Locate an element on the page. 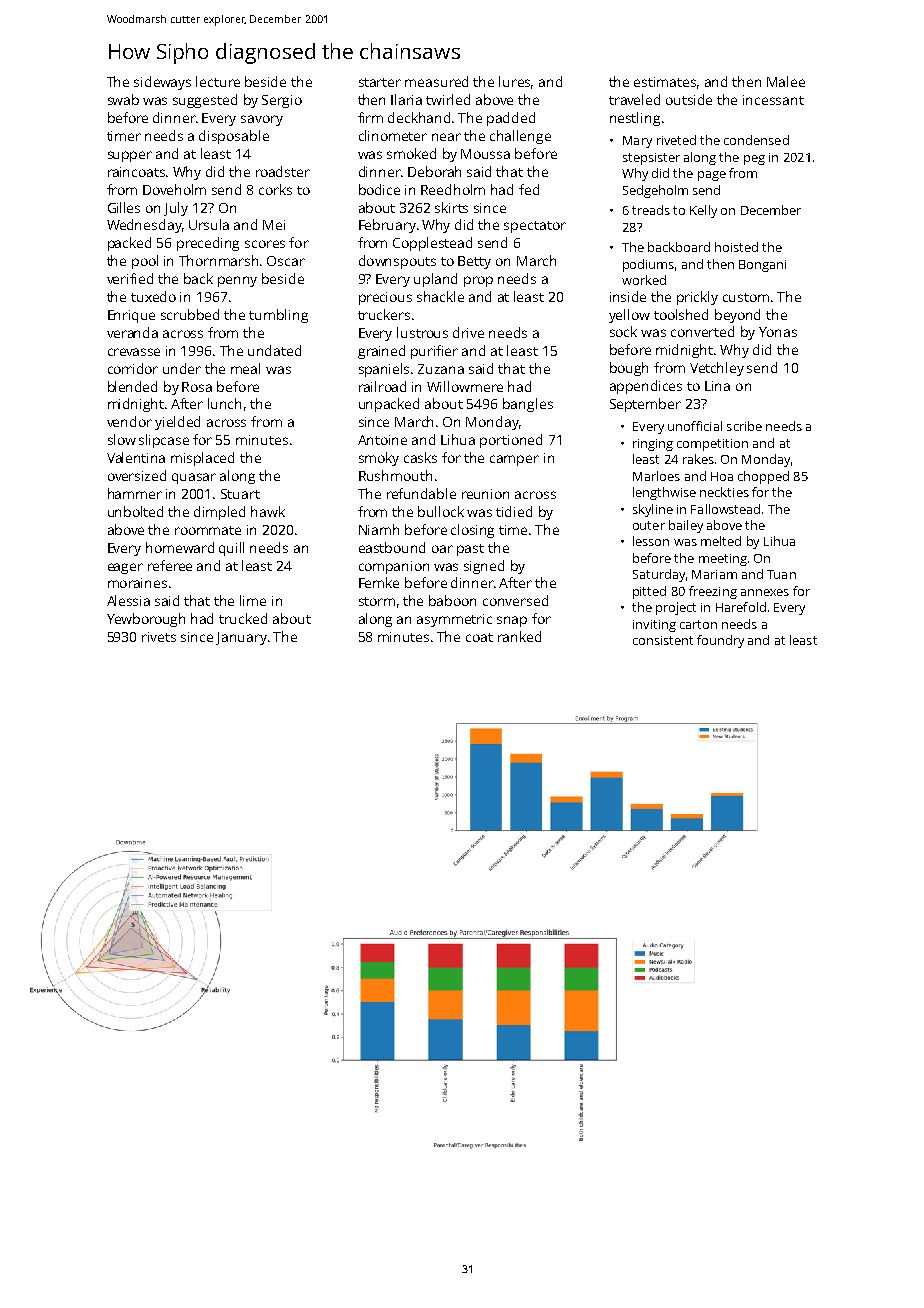  Mei is located at coordinates (274, 225).
